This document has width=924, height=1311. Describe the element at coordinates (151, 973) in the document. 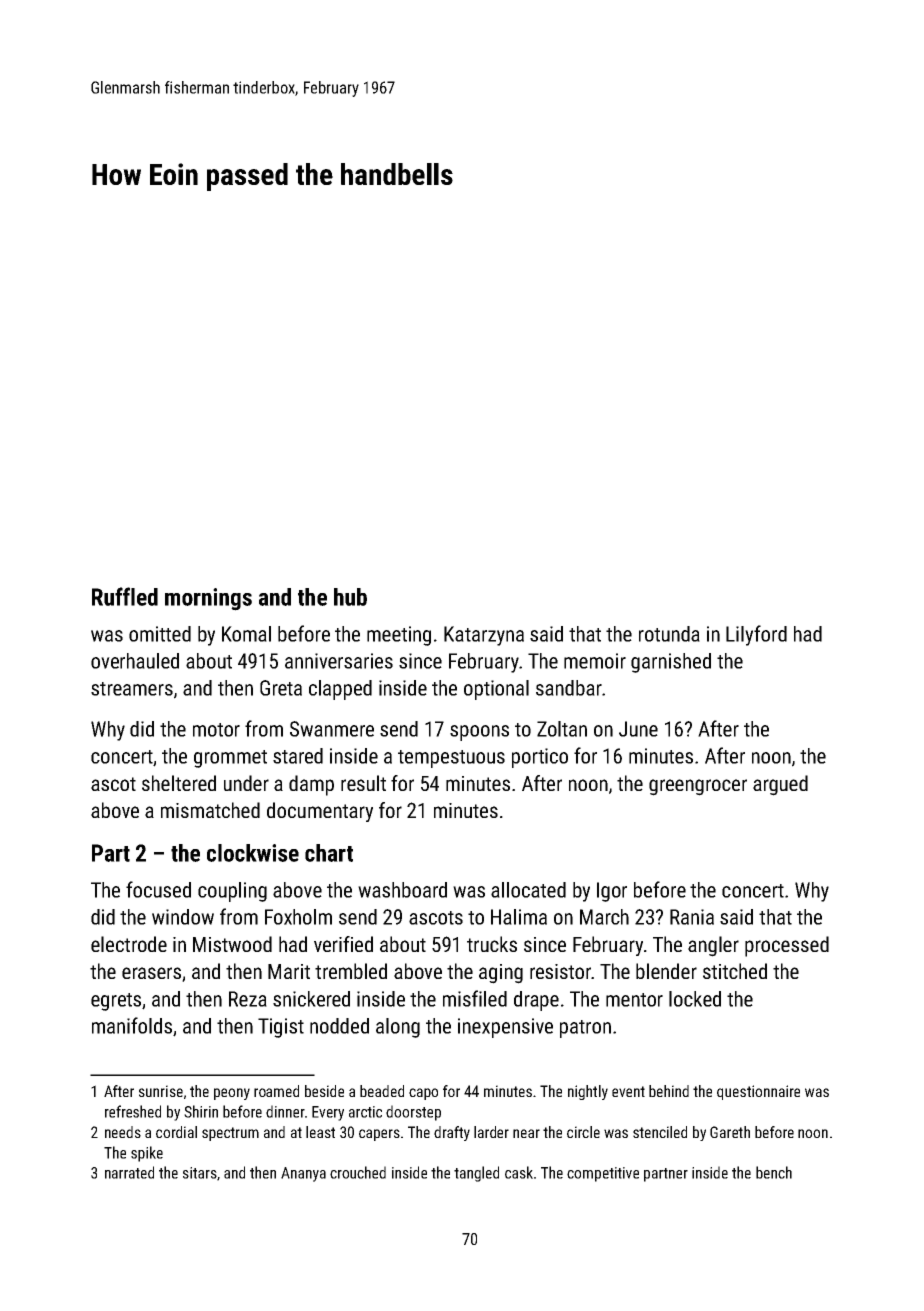

I see `erasers` at that location.
